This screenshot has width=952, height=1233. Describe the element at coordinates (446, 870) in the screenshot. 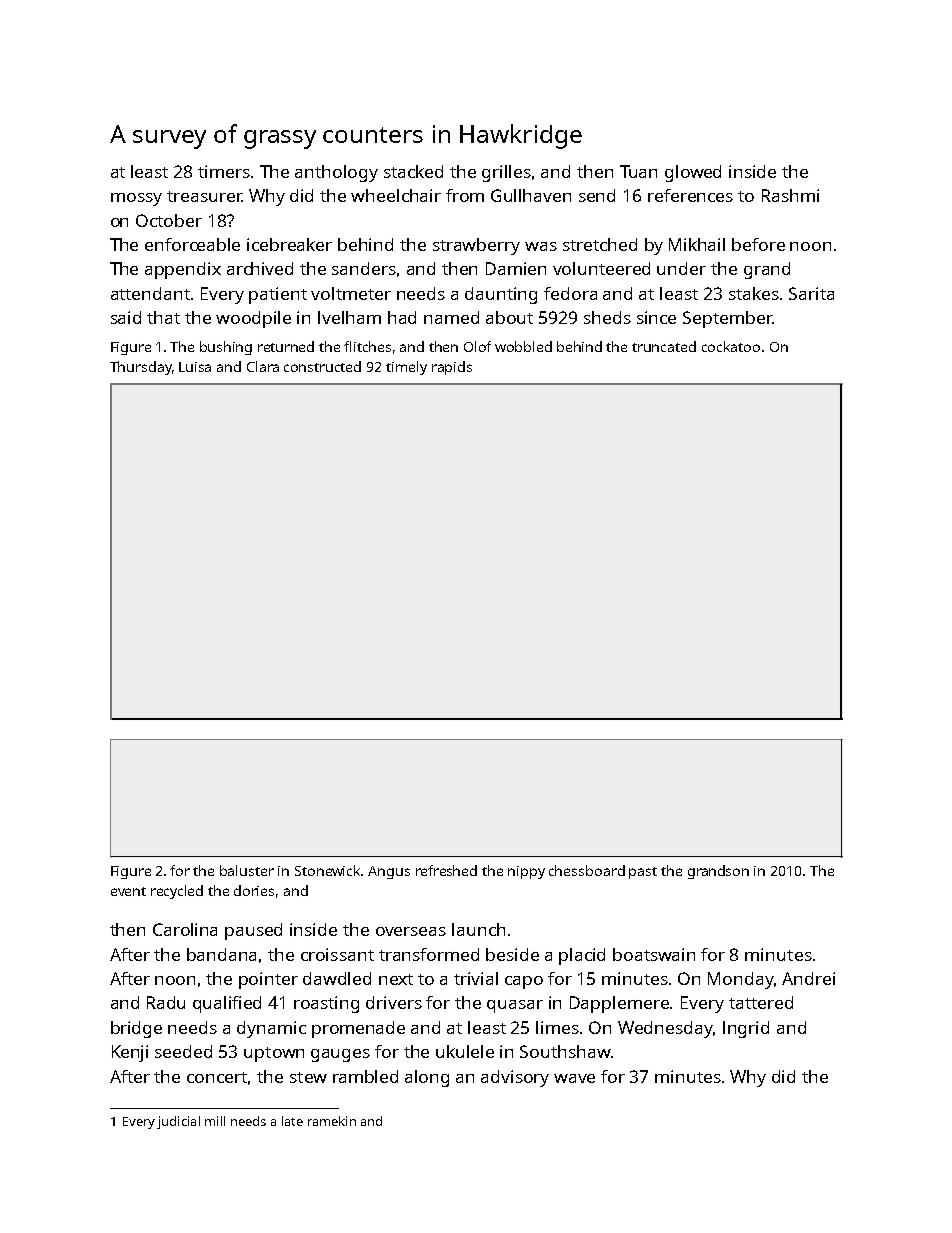

I see `refreshed` at that location.
